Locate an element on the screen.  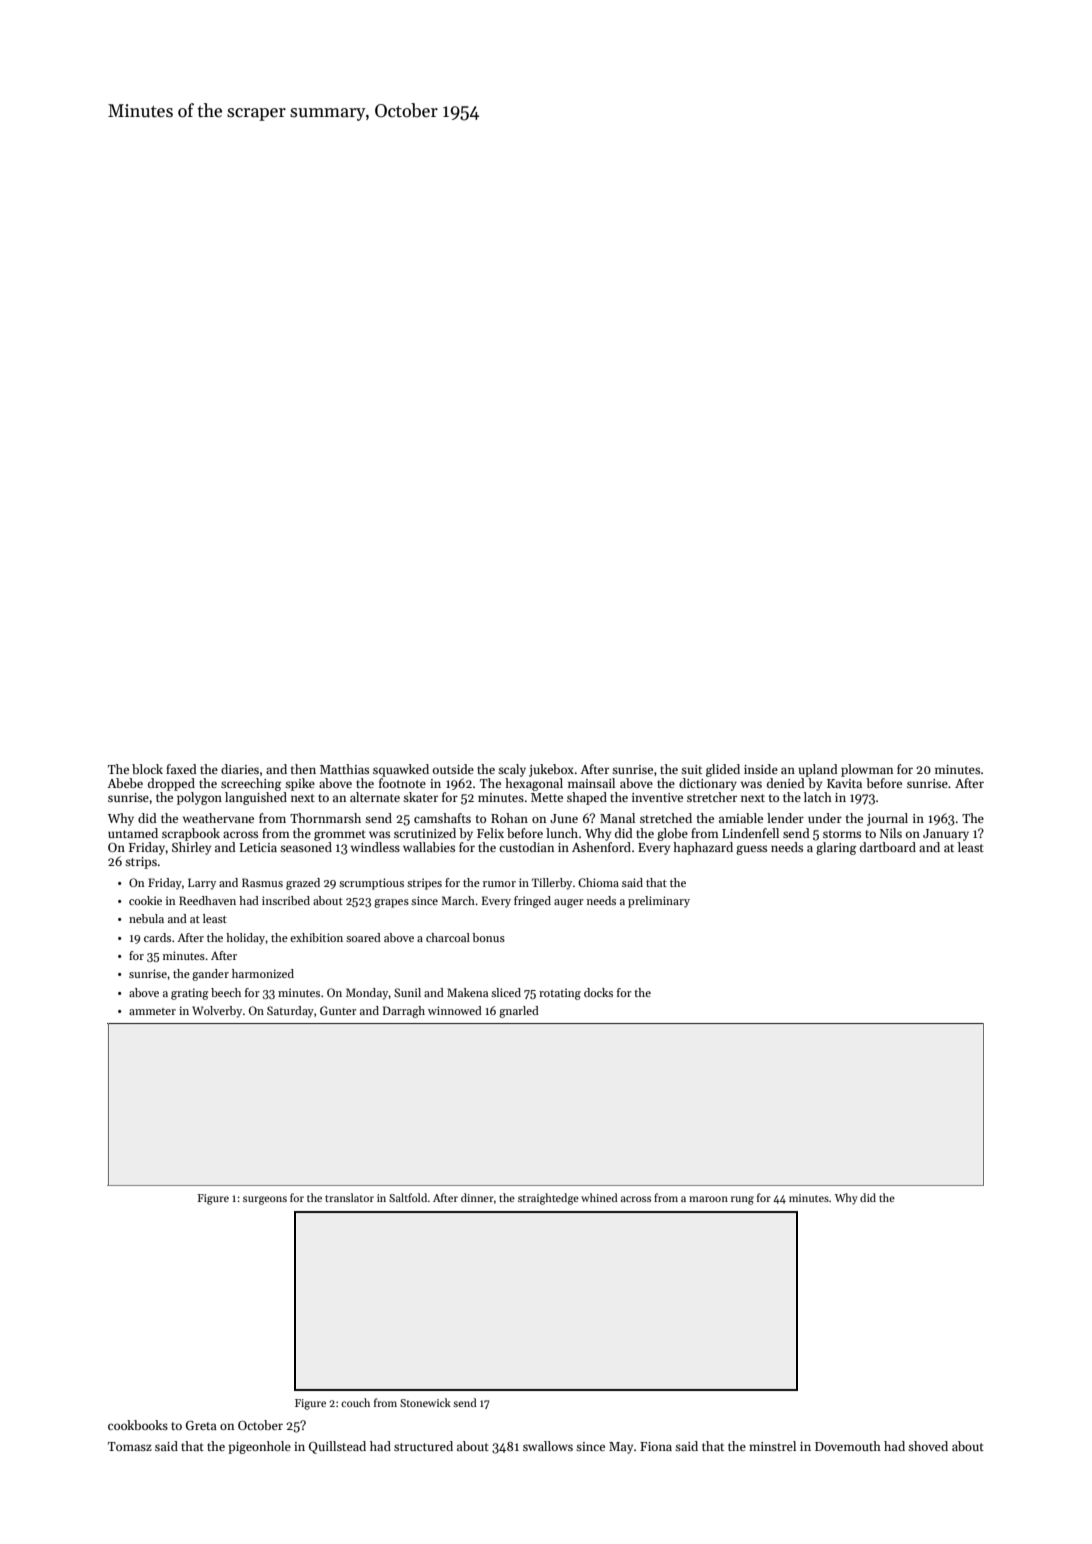
suit is located at coordinates (691, 769).
